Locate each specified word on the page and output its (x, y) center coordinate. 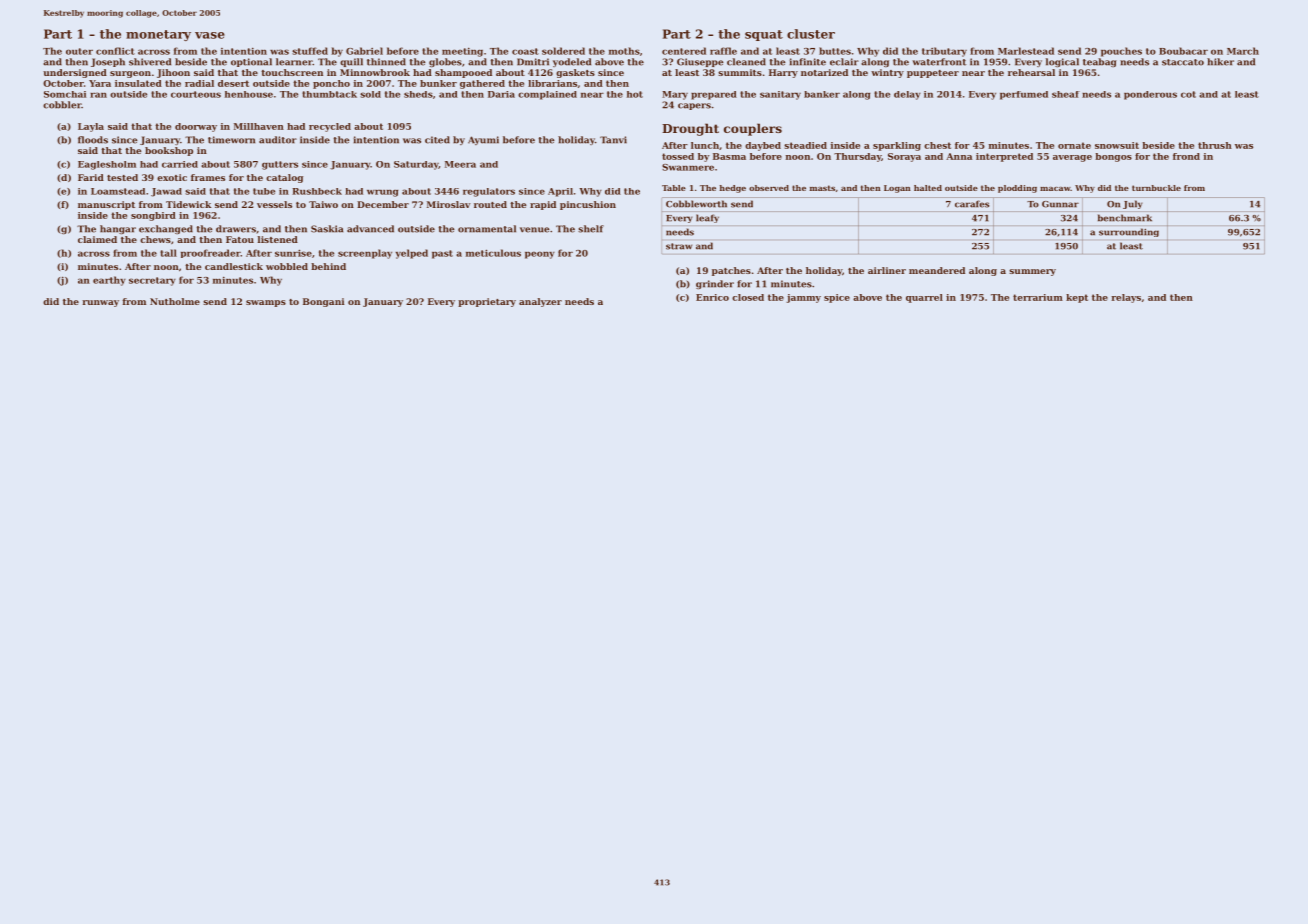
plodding (1017, 189)
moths (624, 51)
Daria (501, 94)
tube (264, 191)
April (560, 192)
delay (907, 95)
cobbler (62, 105)
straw (679, 246)
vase (210, 35)
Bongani (323, 302)
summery (1032, 272)
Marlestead (1026, 51)
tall (168, 253)
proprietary (487, 302)
